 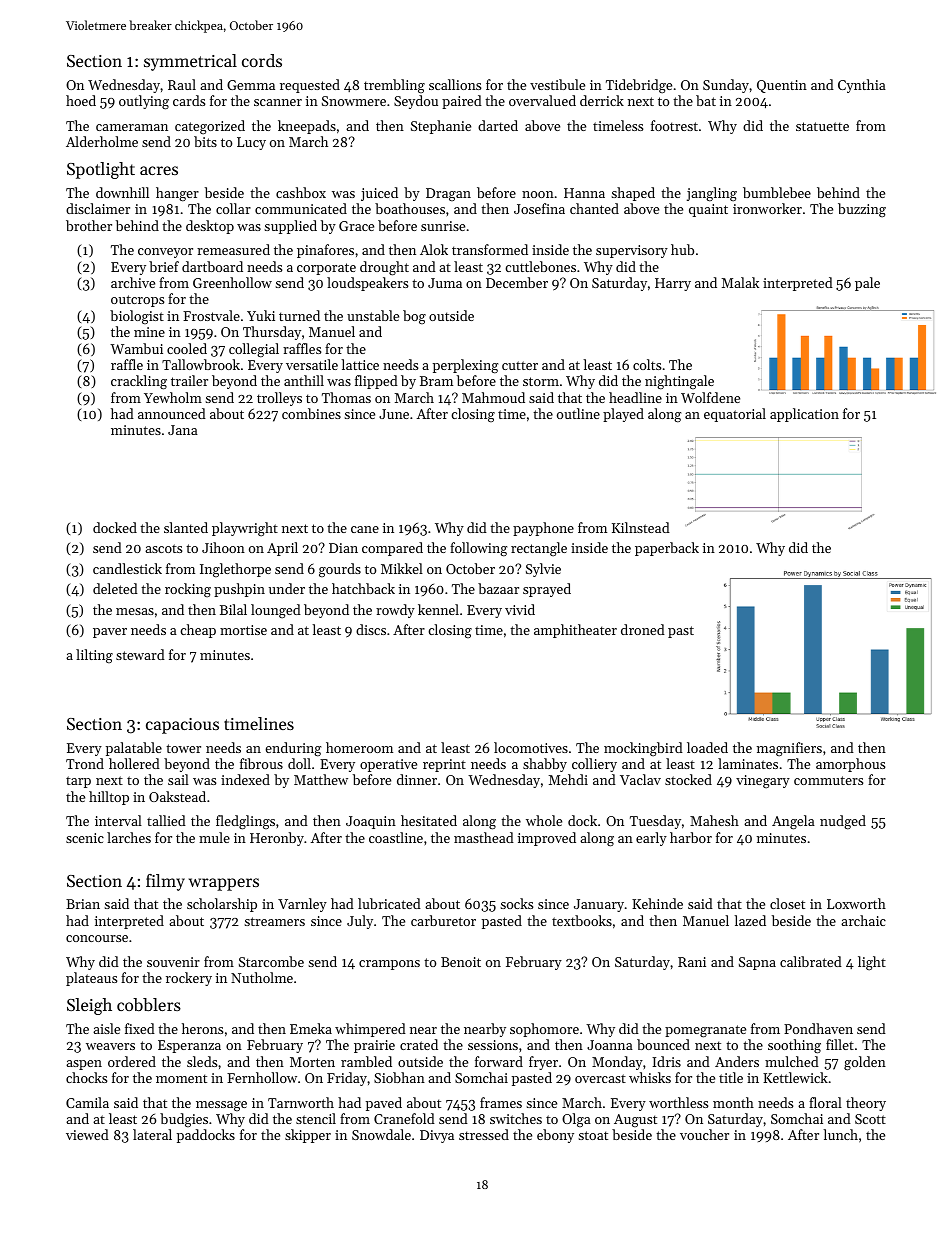 What do you see at coordinates (704, 1134) in the document?
I see `voucher` at bounding box center [704, 1134].
